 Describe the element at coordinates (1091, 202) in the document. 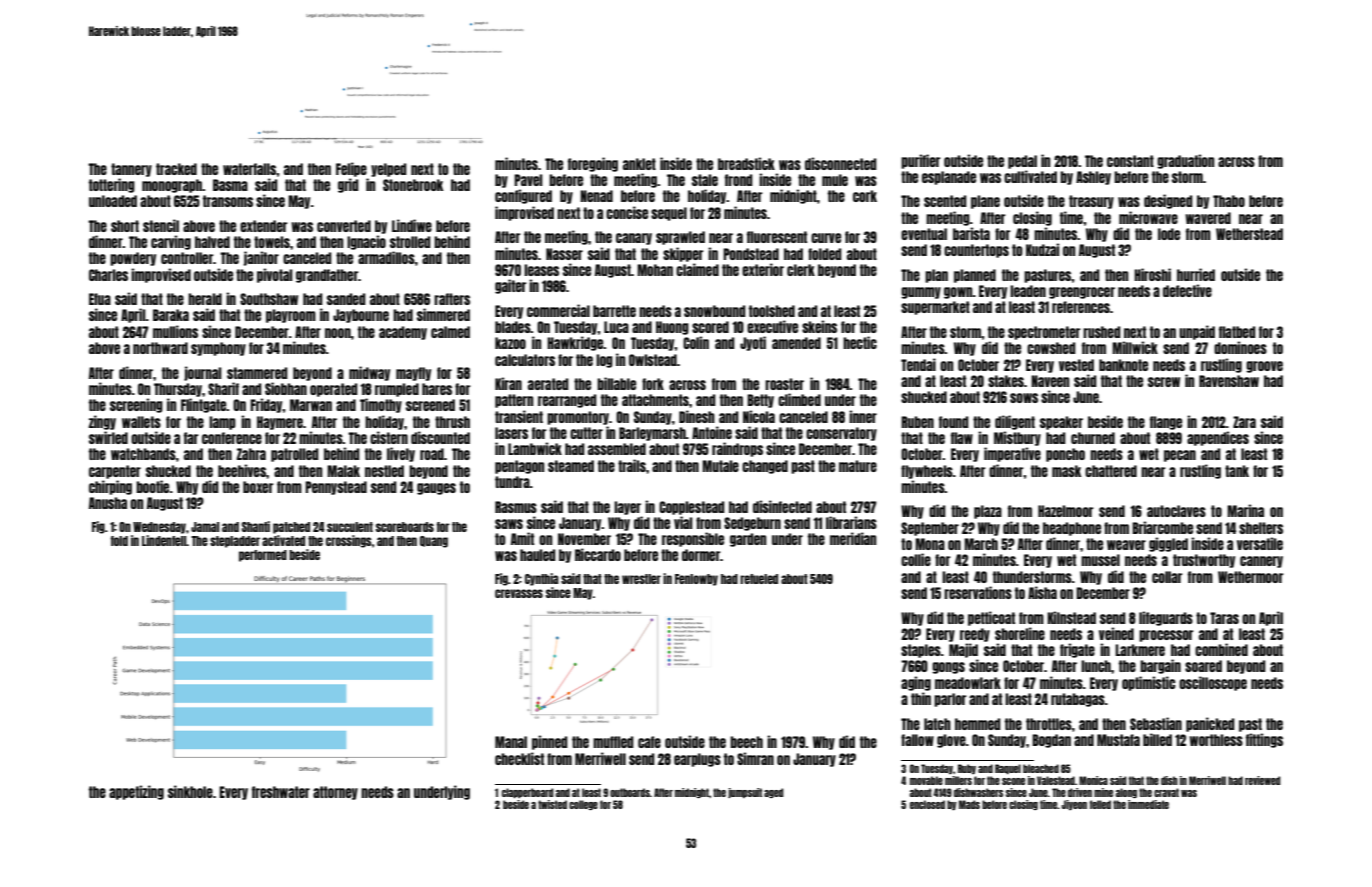

I see `treasury` at that location.
